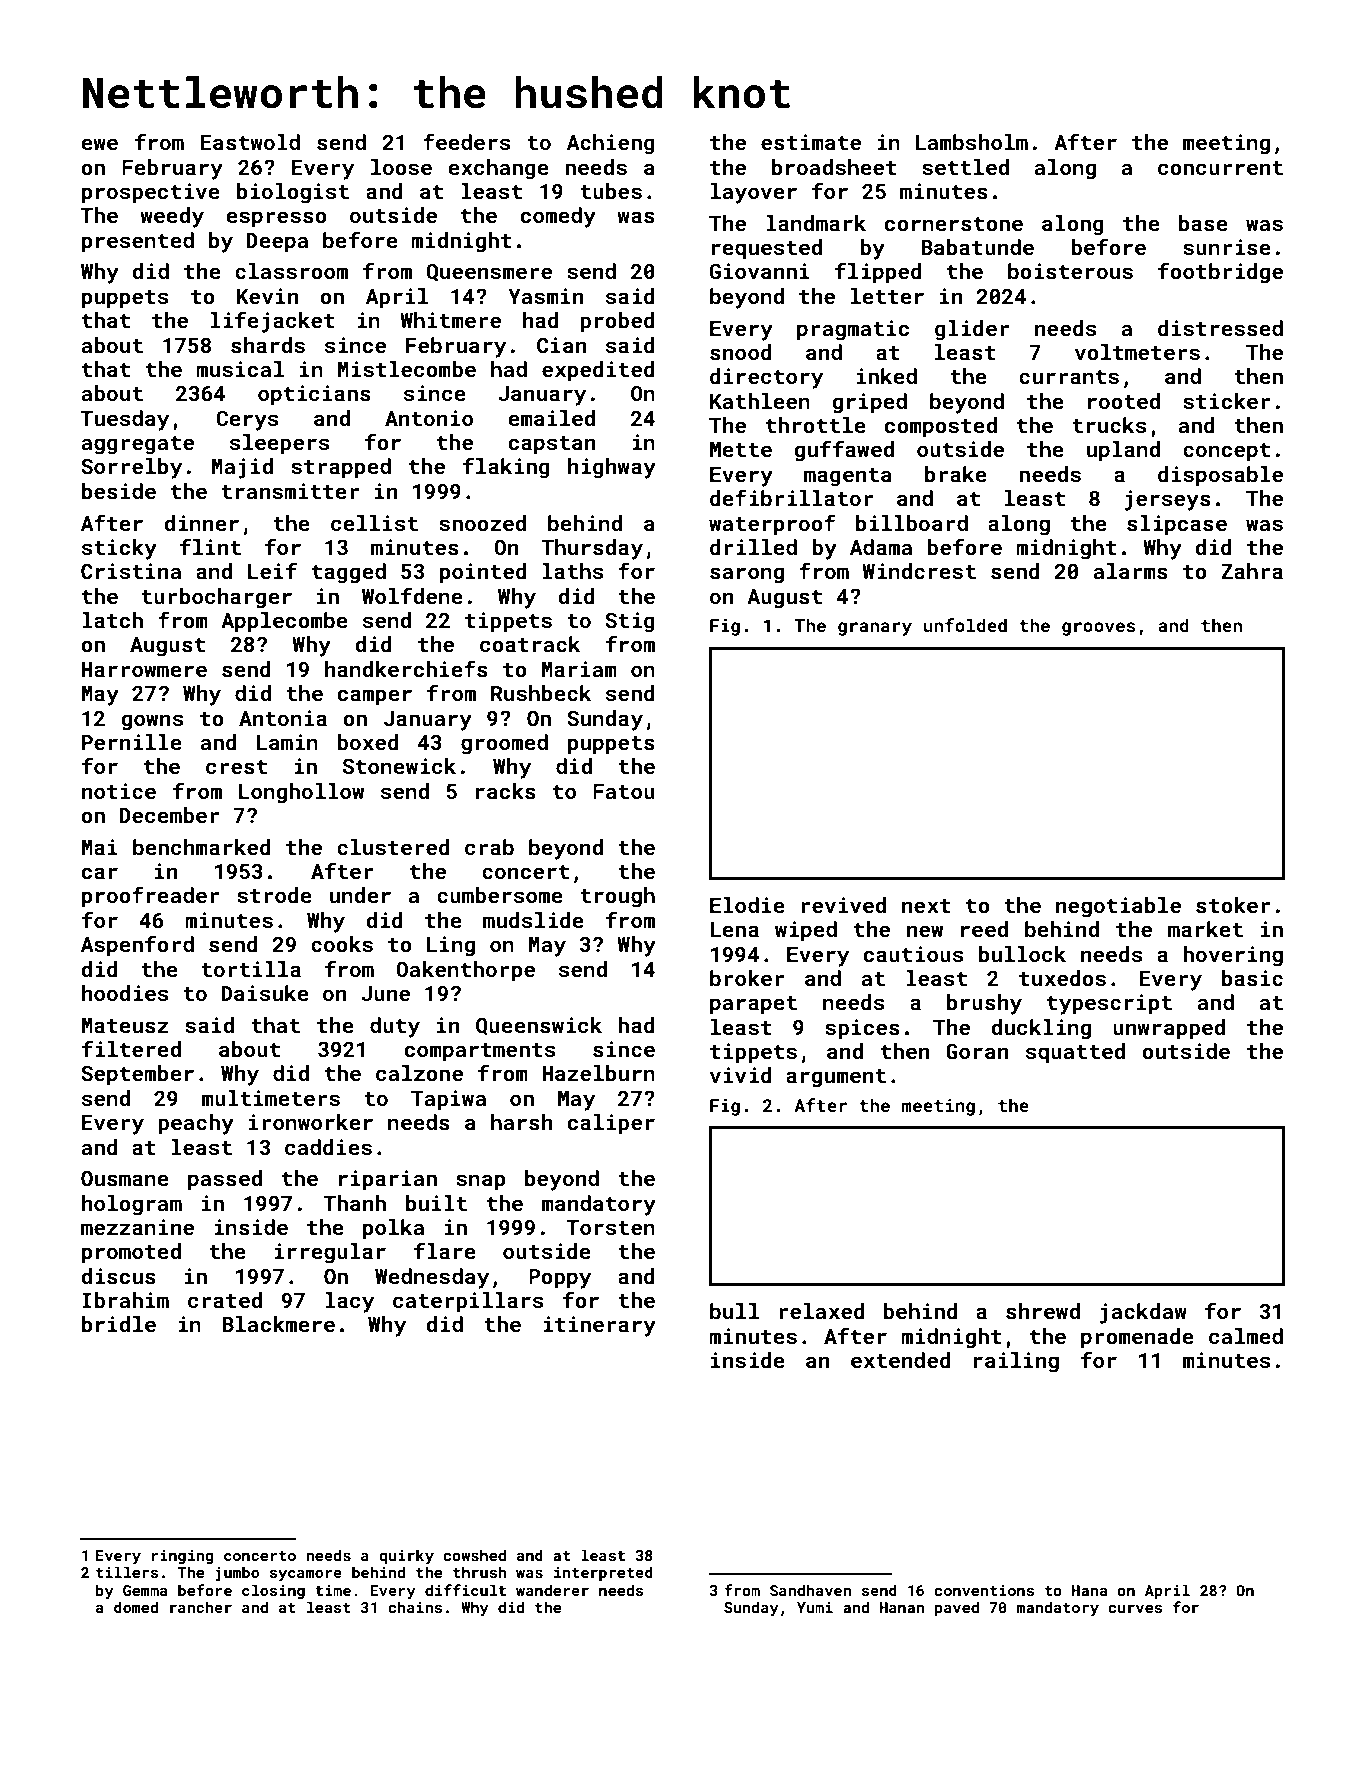 This screenshot has height=1767, width=1365. I want to click on sticky, so click(119, 549).
